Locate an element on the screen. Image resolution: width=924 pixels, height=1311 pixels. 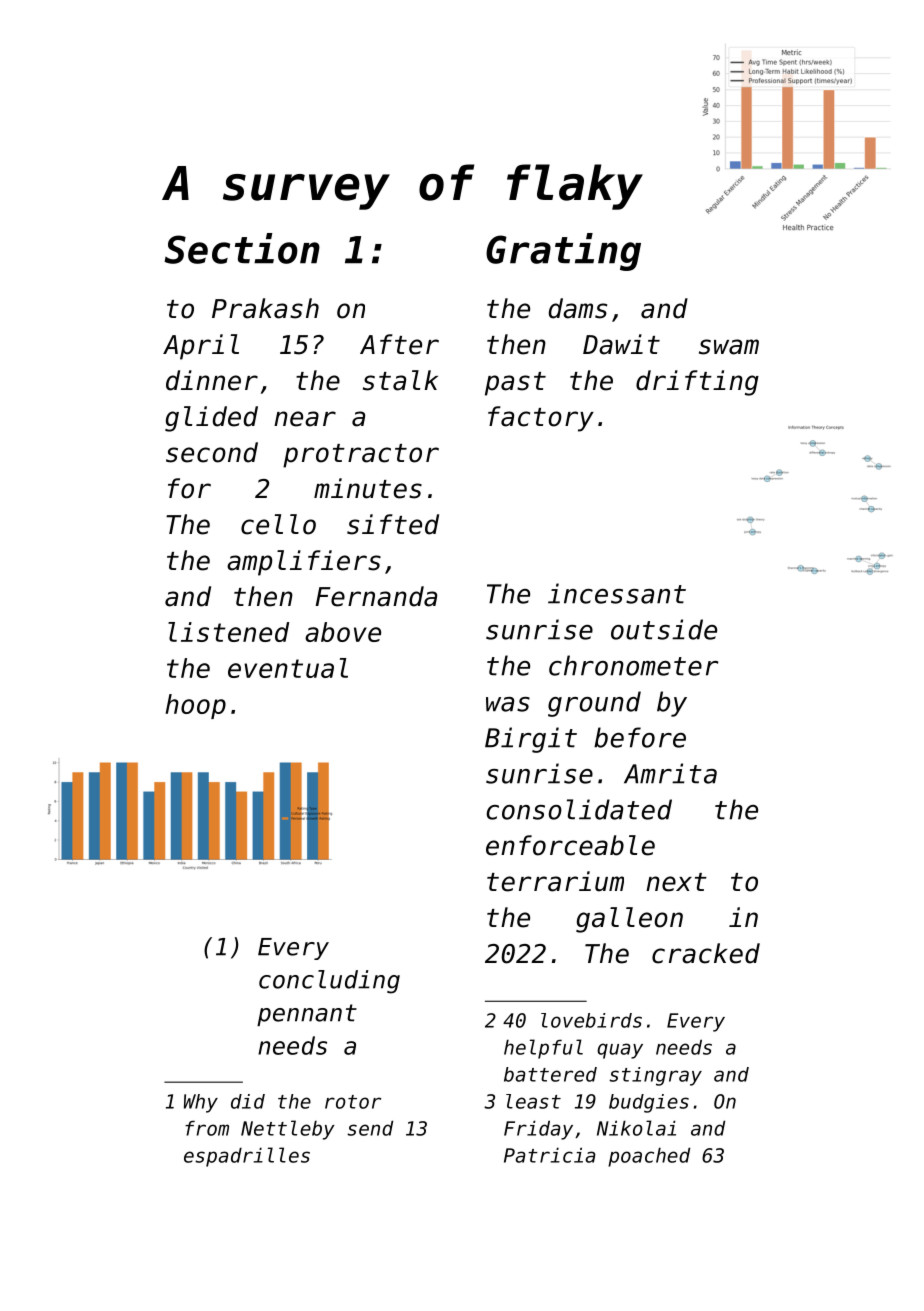
Prakash is located at coordinates (265, 308).
